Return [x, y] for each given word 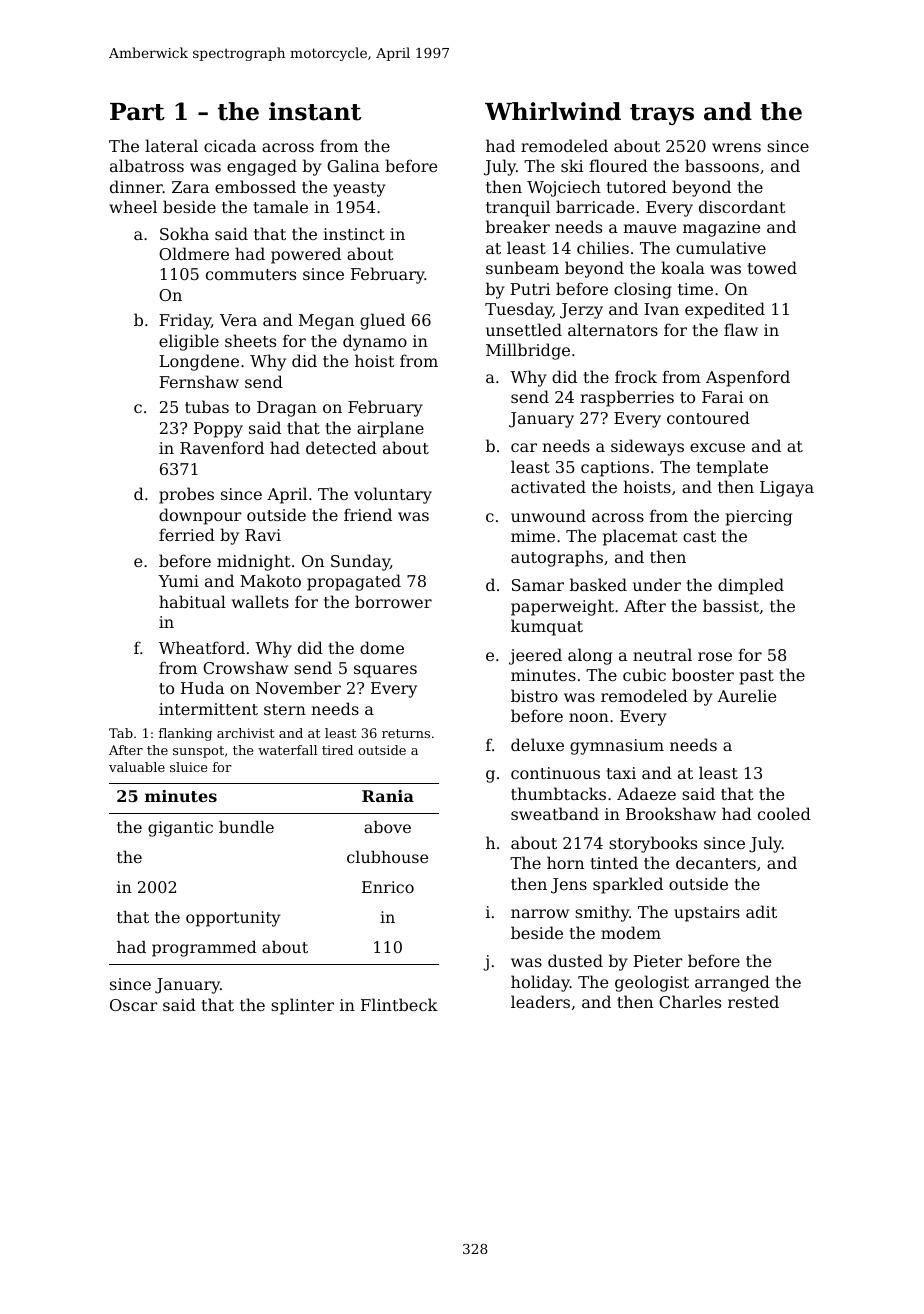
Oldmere [194, 253]
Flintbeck [399, 1004]
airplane [390, 429]
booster [703, 674]
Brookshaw [671, 813]
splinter [302, 1006]
